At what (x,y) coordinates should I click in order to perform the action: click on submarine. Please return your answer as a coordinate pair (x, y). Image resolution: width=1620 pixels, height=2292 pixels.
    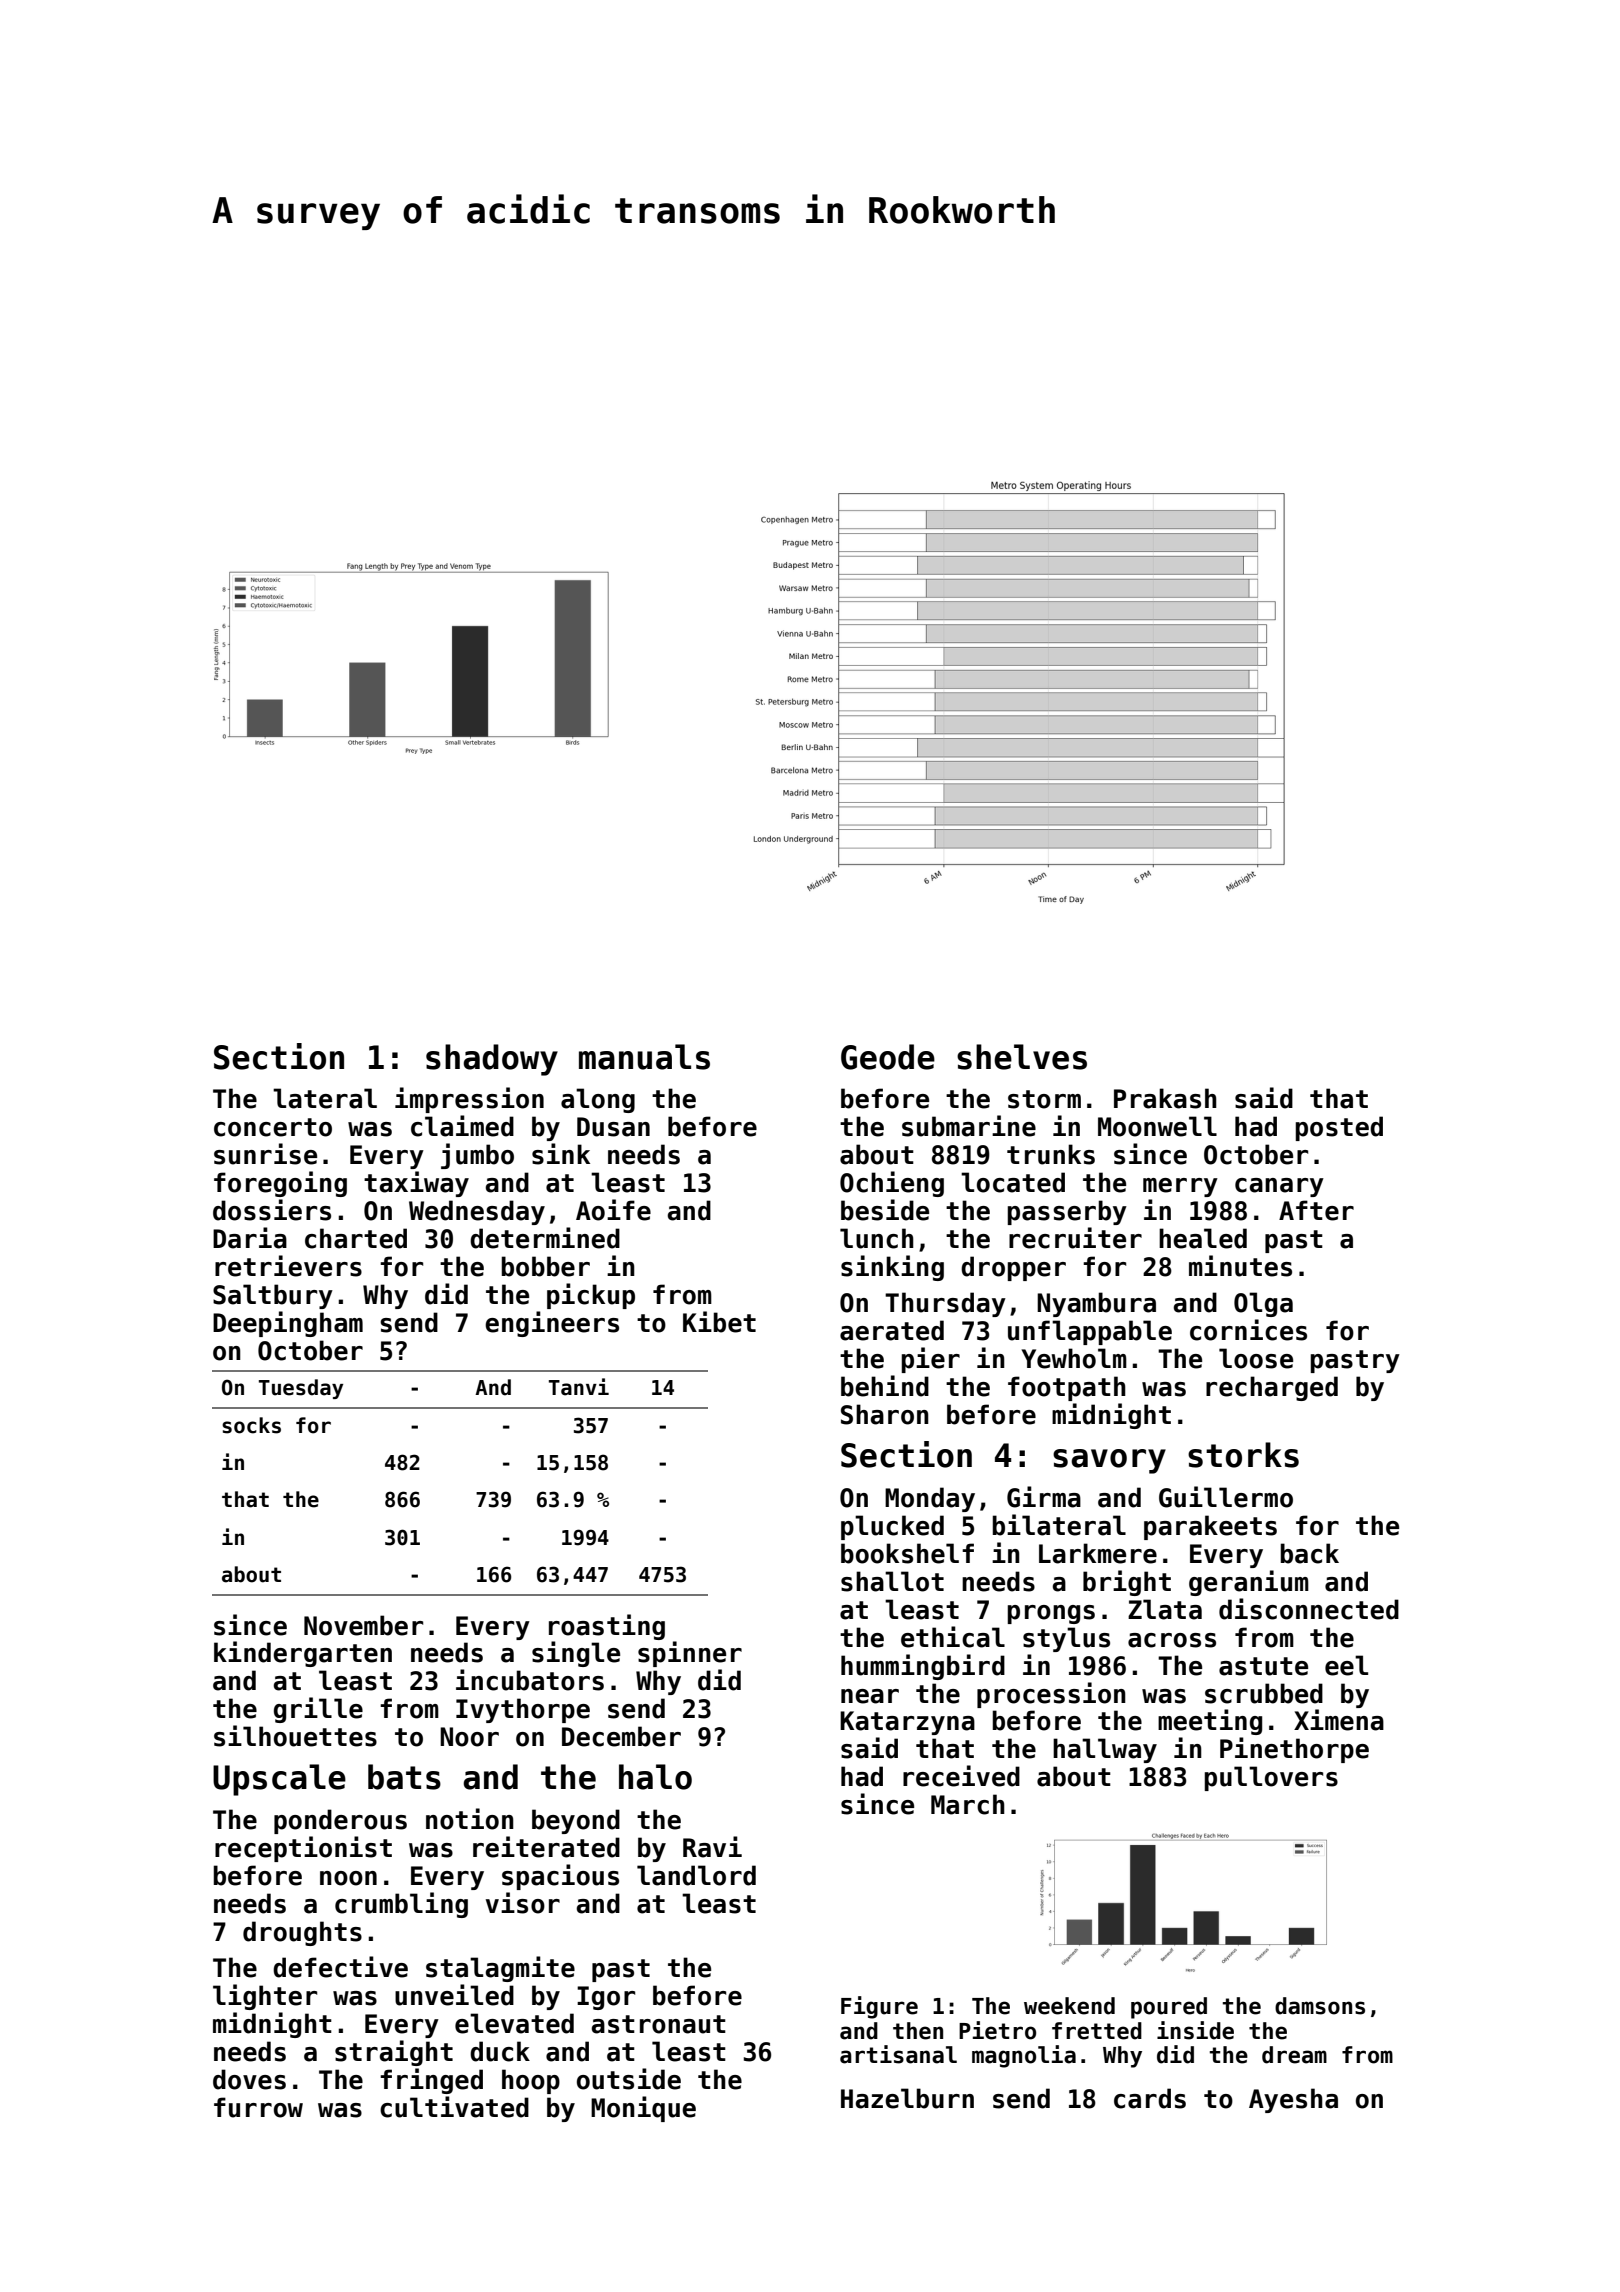
    Looking at the image, I should click on (969, 1126).
